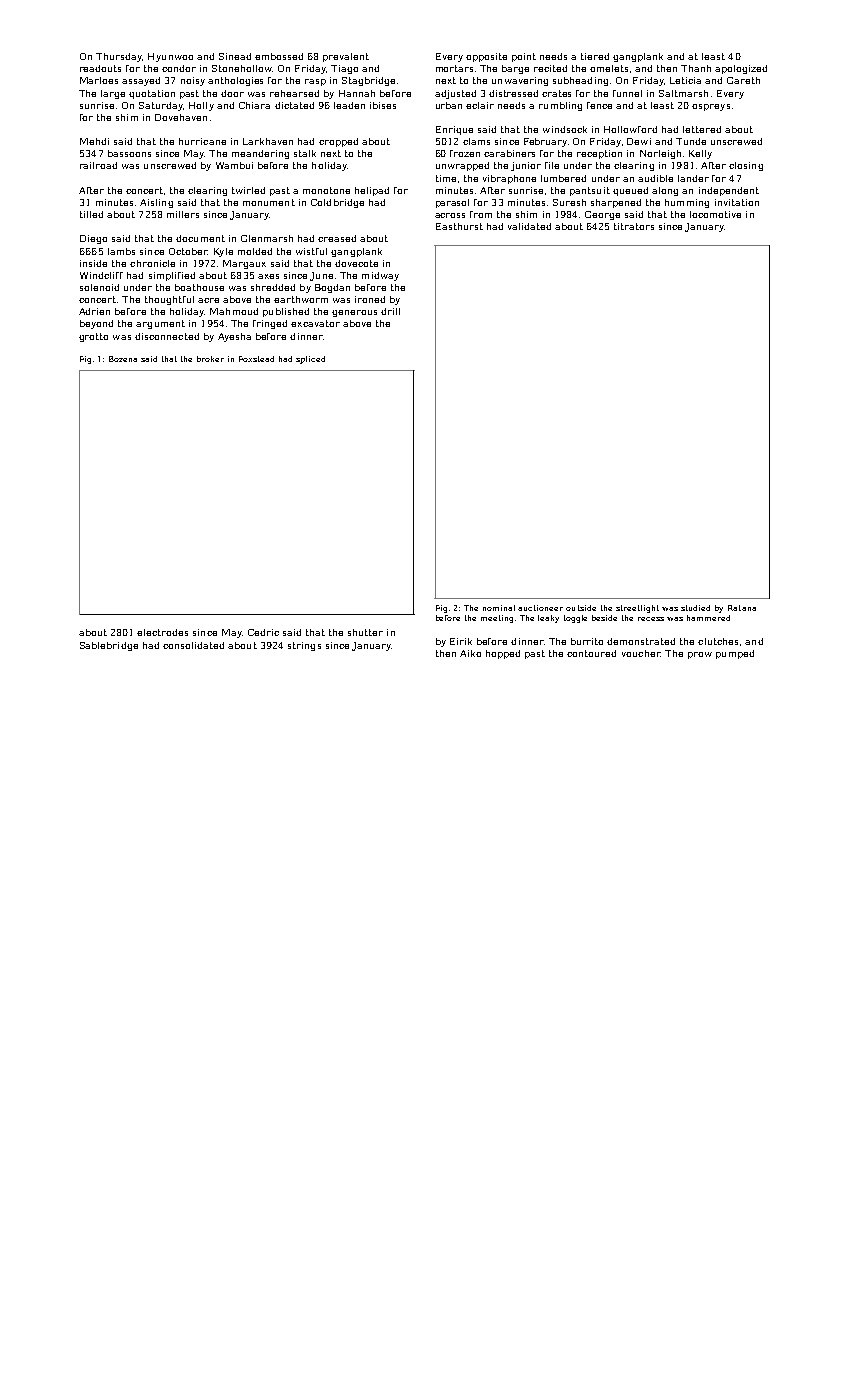  Describe the element at coordinates (497, 619) in the image. I see `meeting` at that location.
